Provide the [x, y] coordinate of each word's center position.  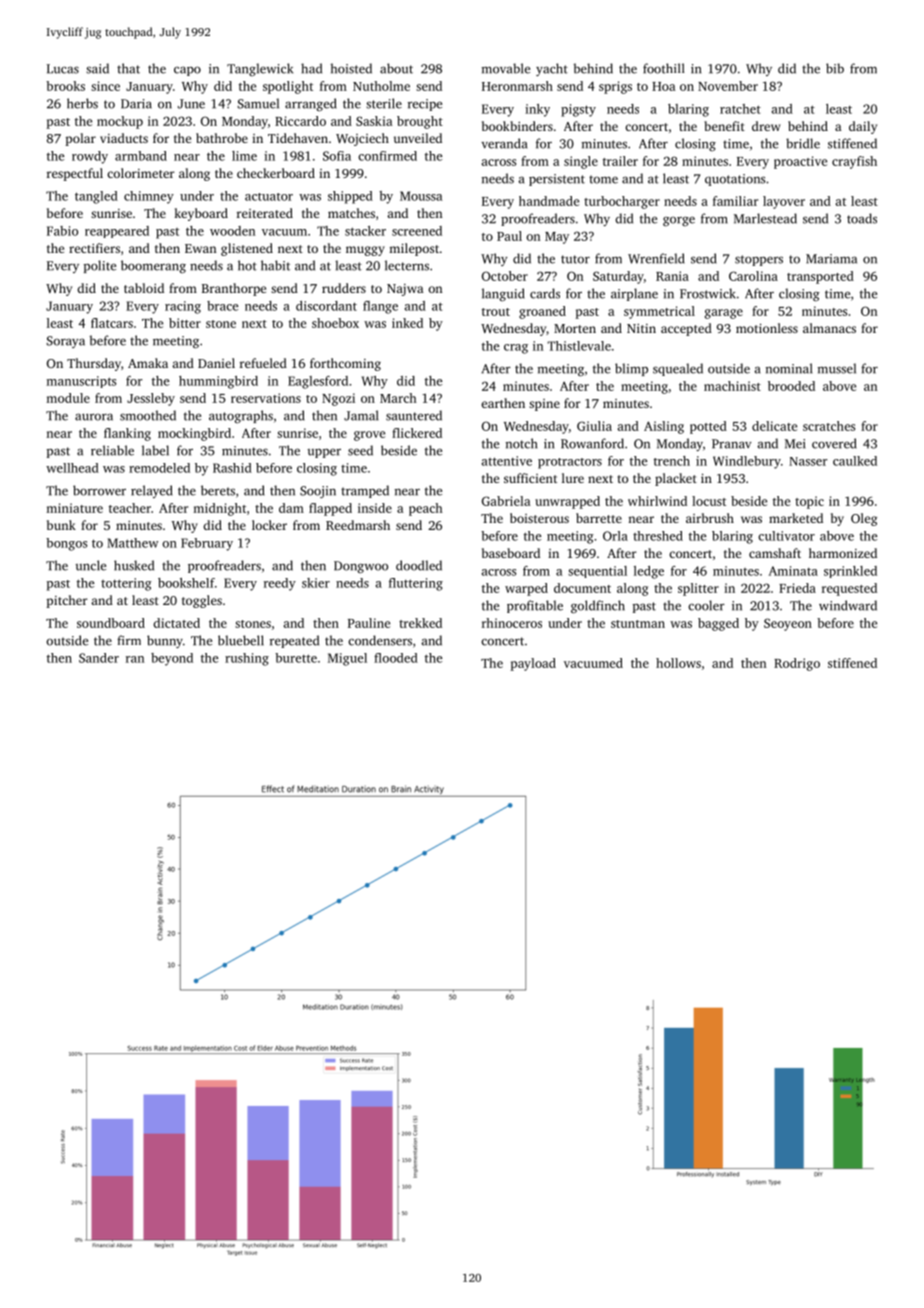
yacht [552, 69]
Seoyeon [788, 624]
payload [533, 664]
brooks [65, 86]
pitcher [67, 601]
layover [784, 202]
